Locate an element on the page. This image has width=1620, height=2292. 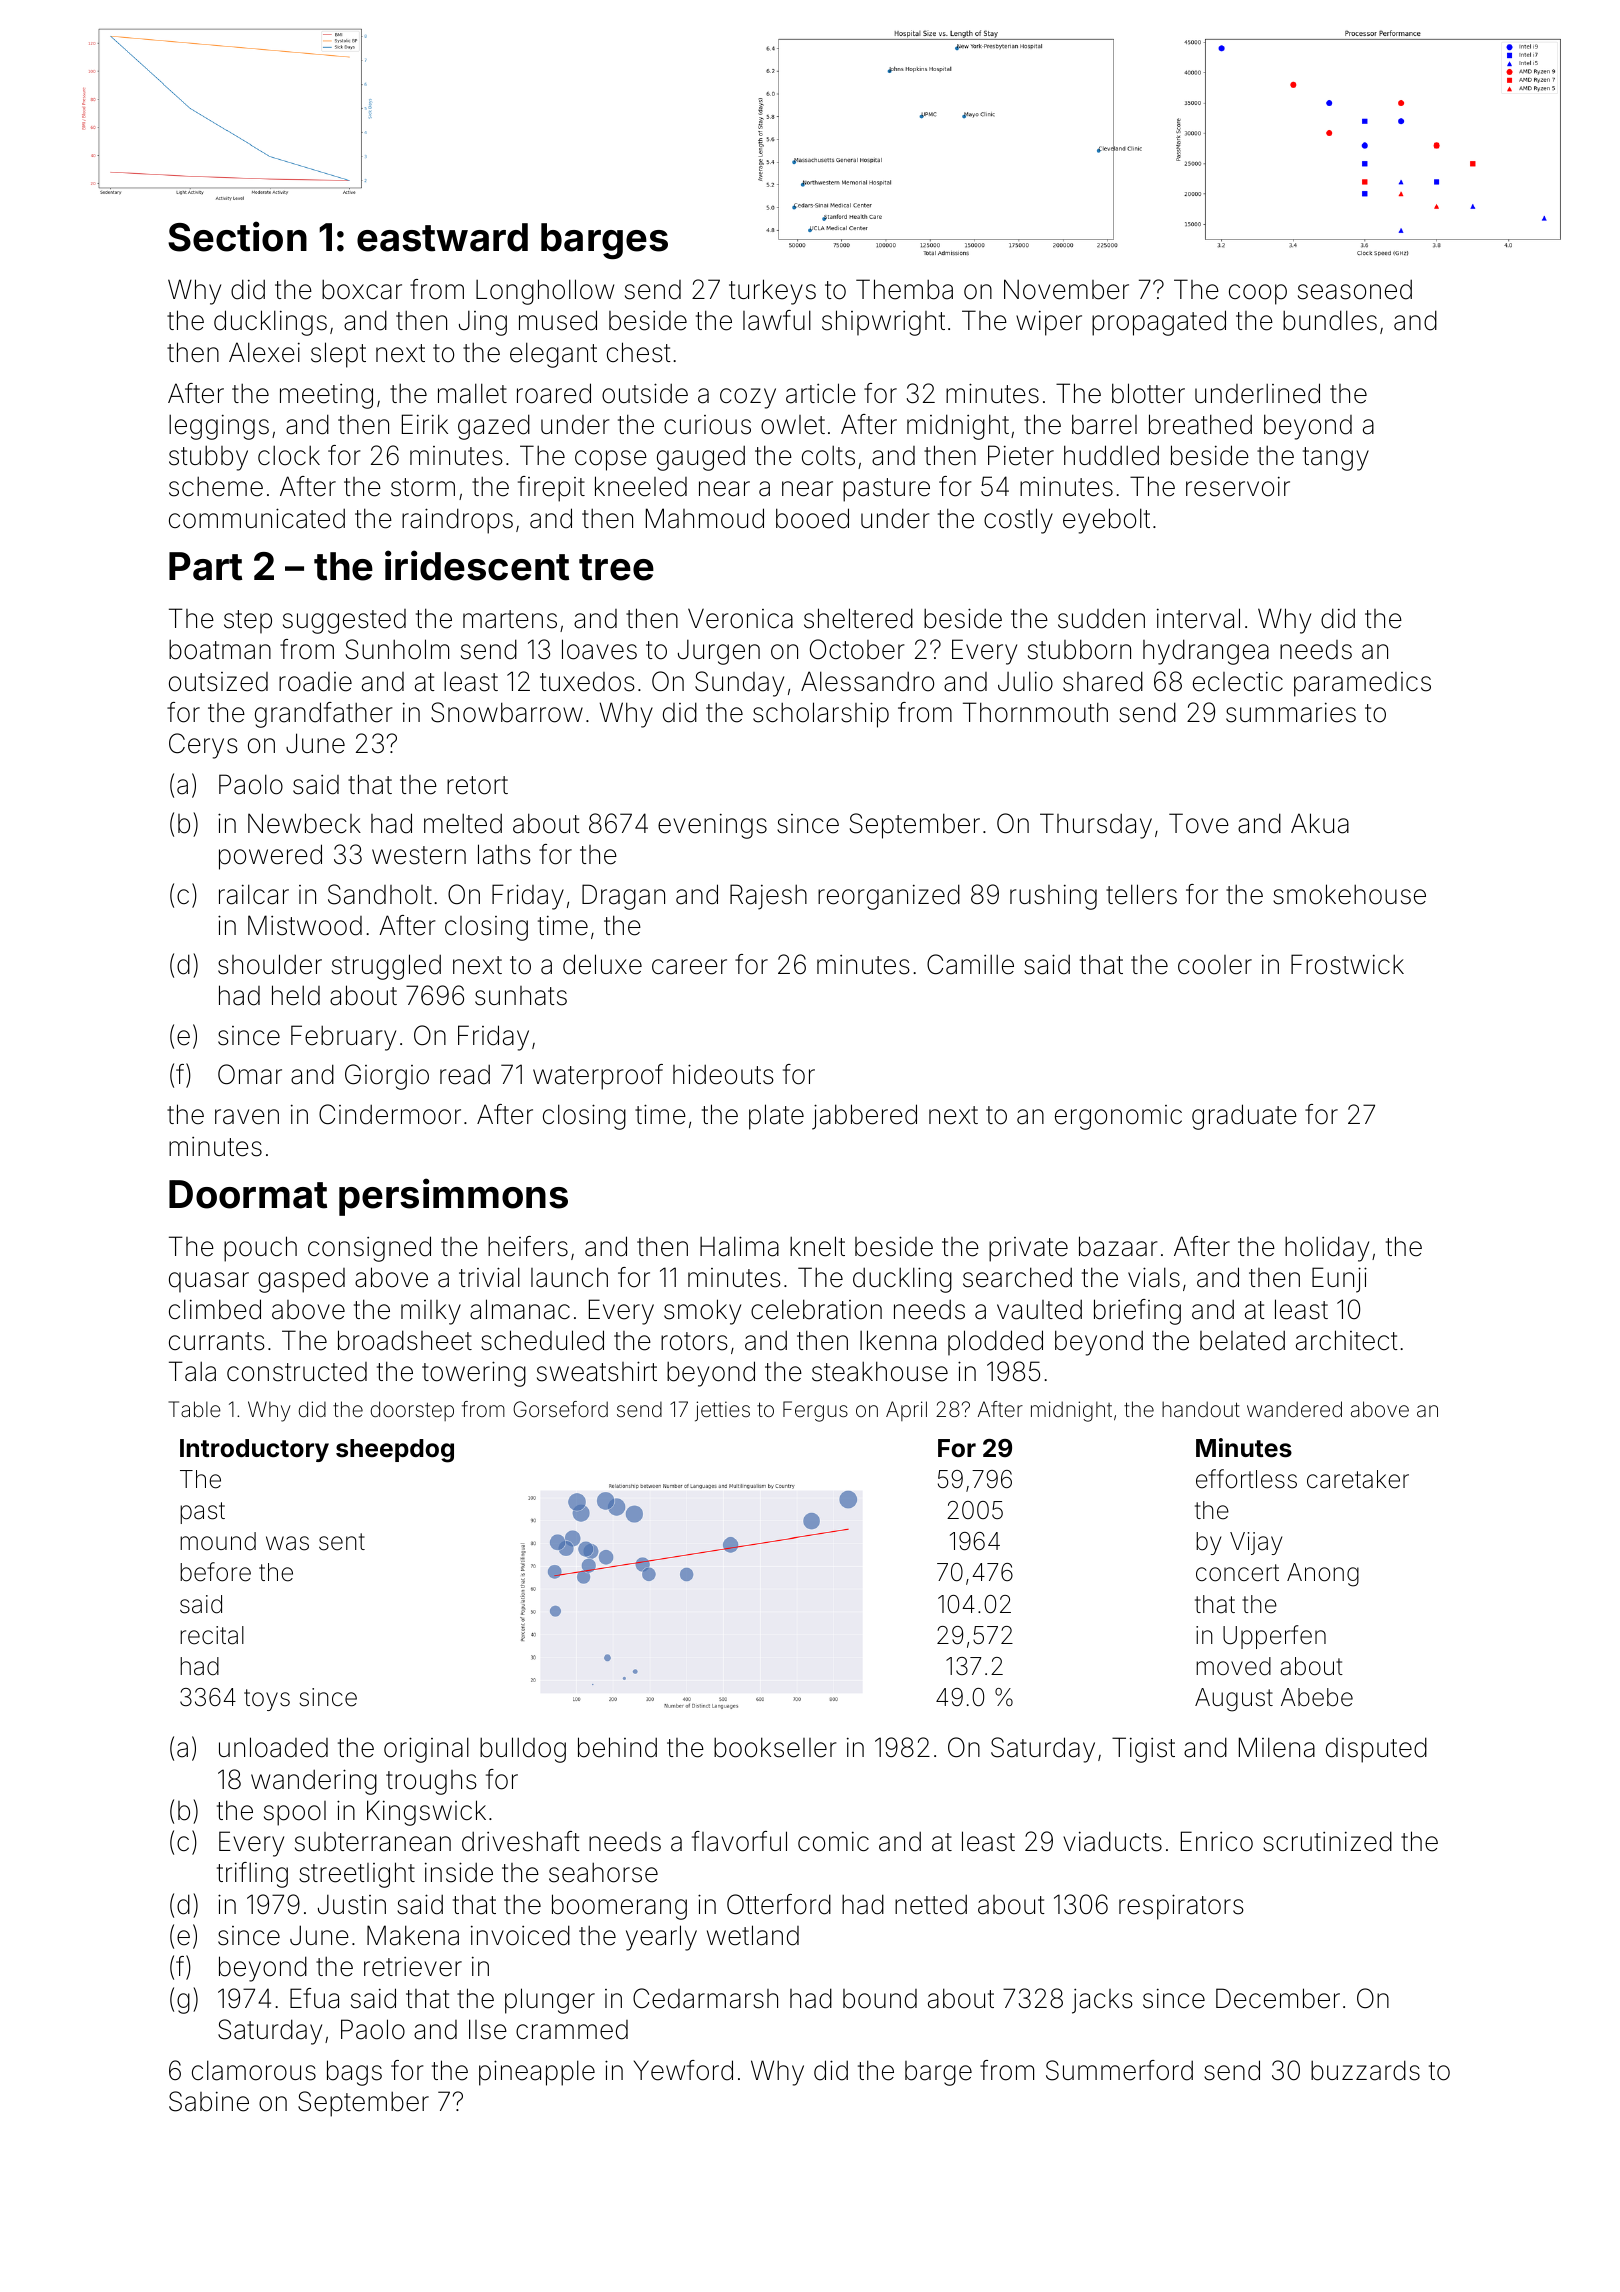
grandfather is located at coordinates (324, 715).
